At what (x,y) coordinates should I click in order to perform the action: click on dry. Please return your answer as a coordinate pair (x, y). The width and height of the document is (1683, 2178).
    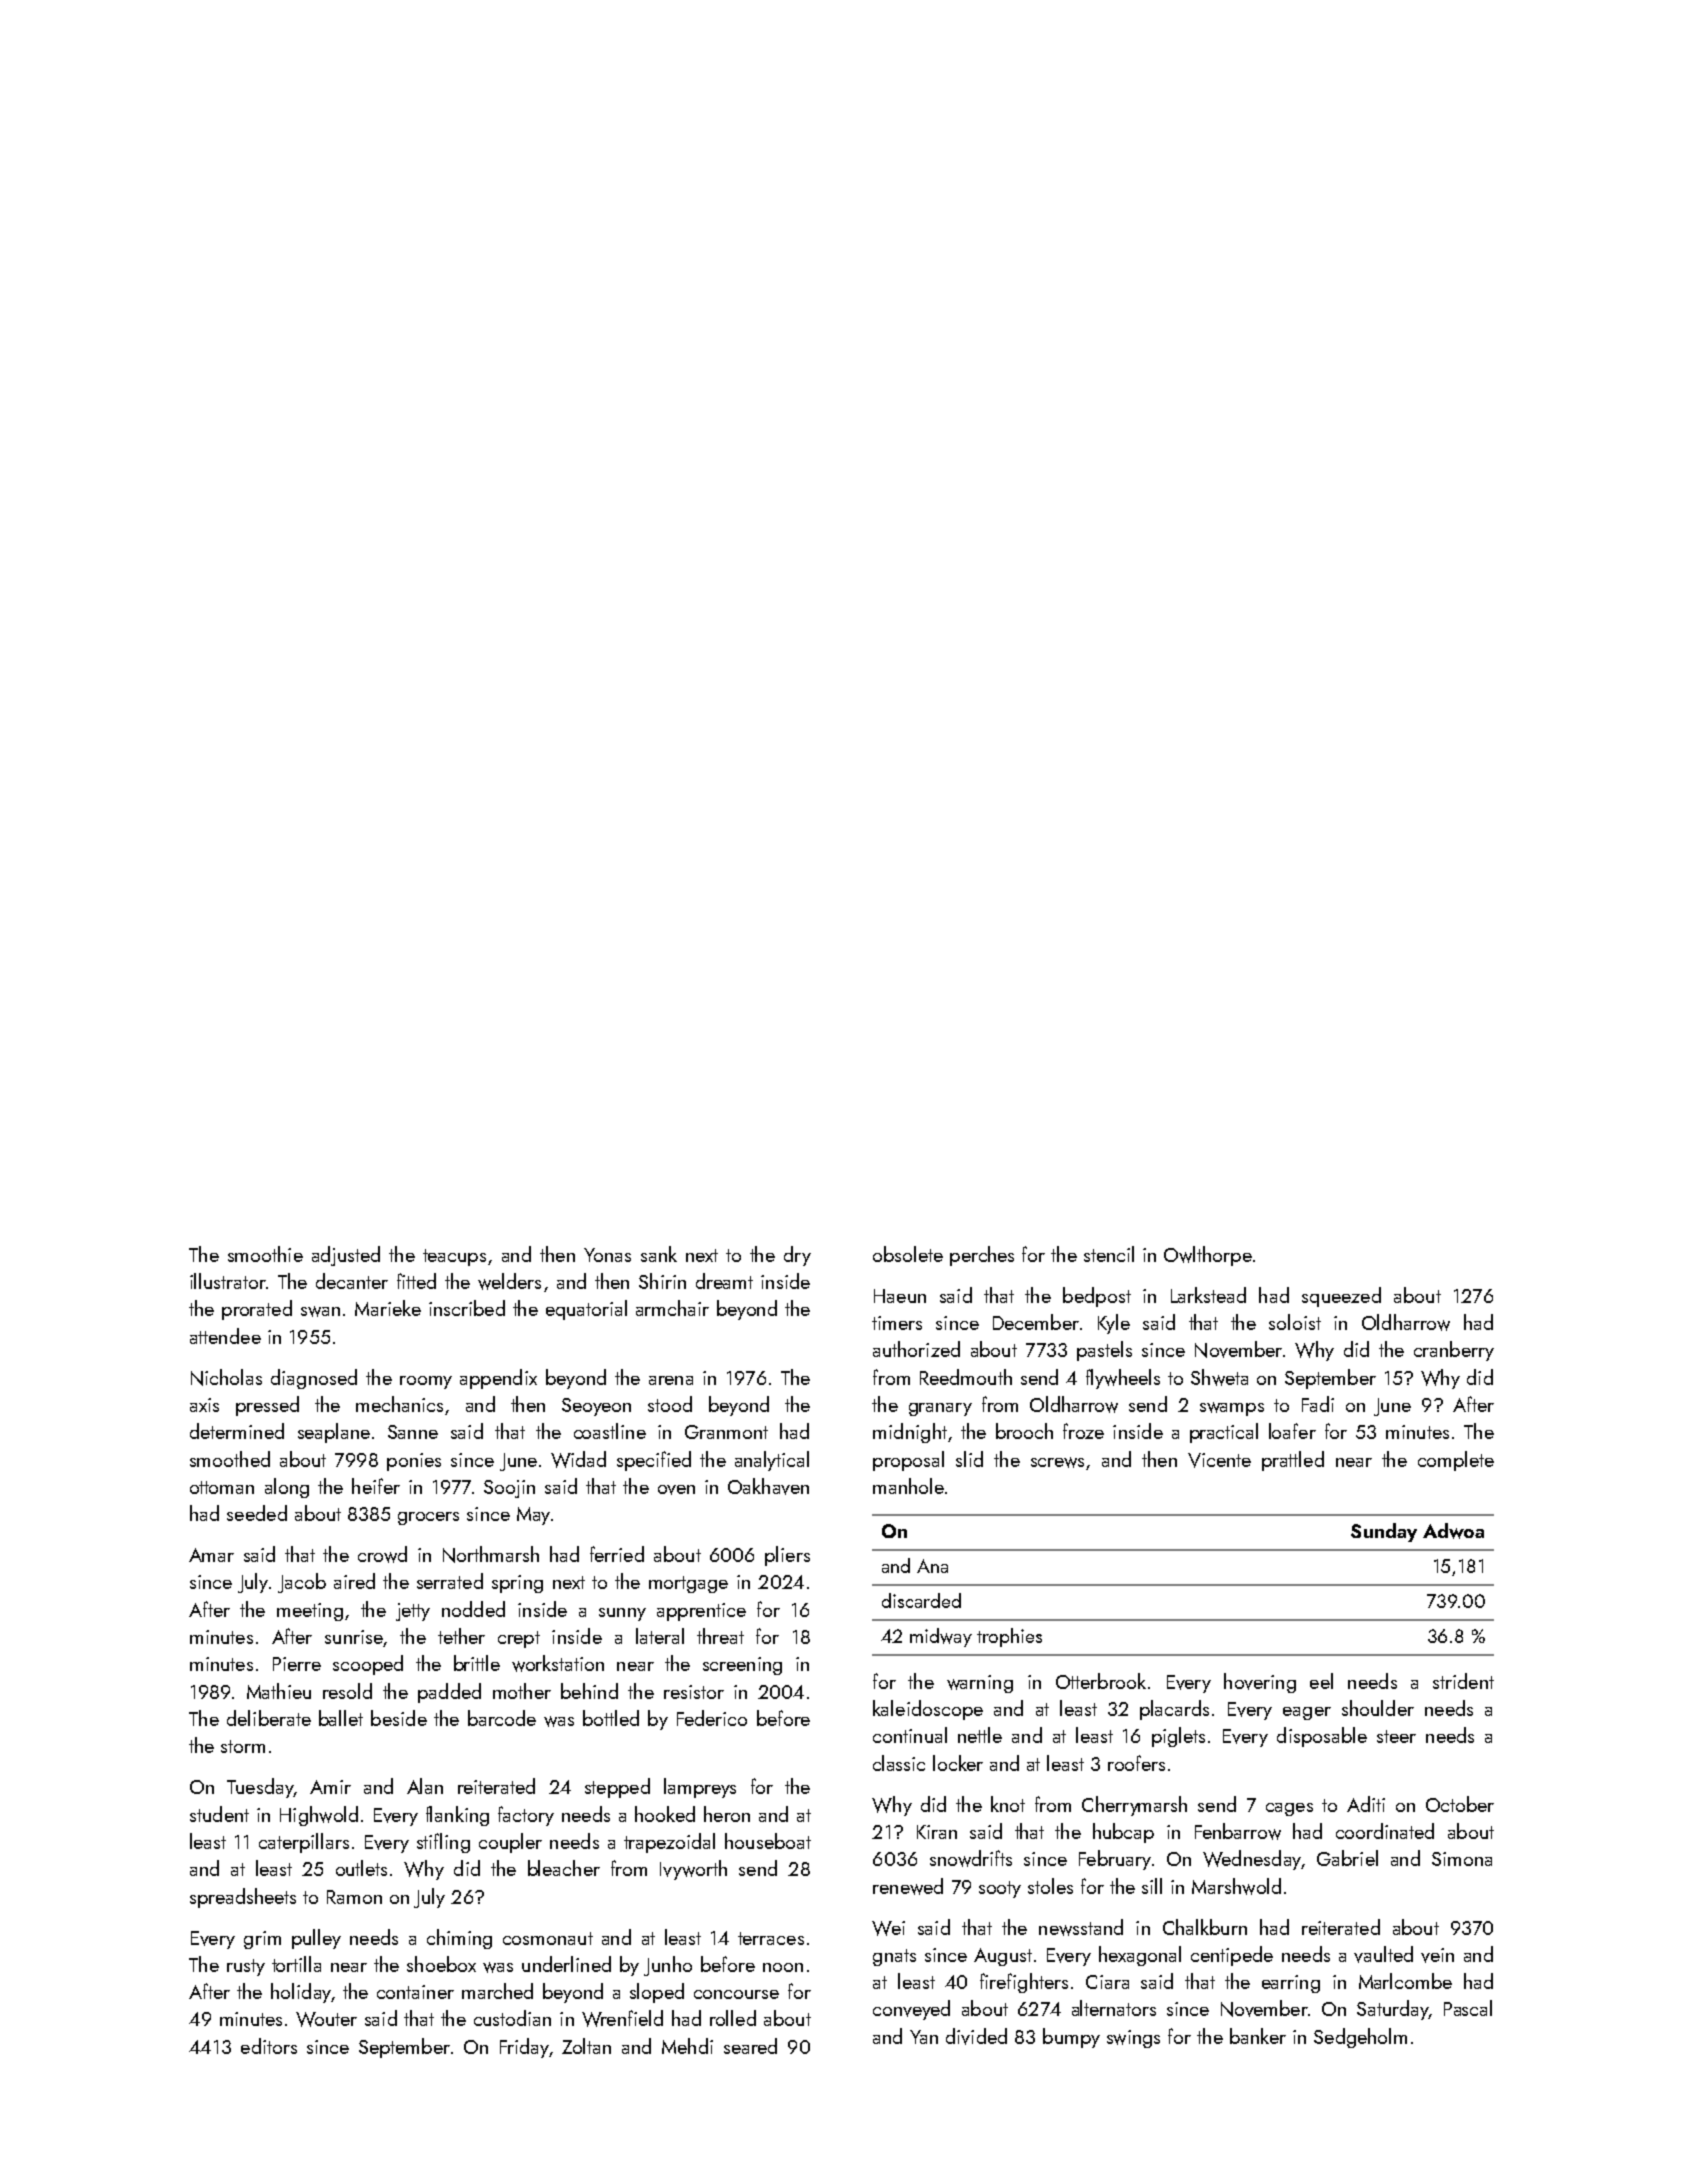
    Looking at the image, I should click on (797, 1256).
